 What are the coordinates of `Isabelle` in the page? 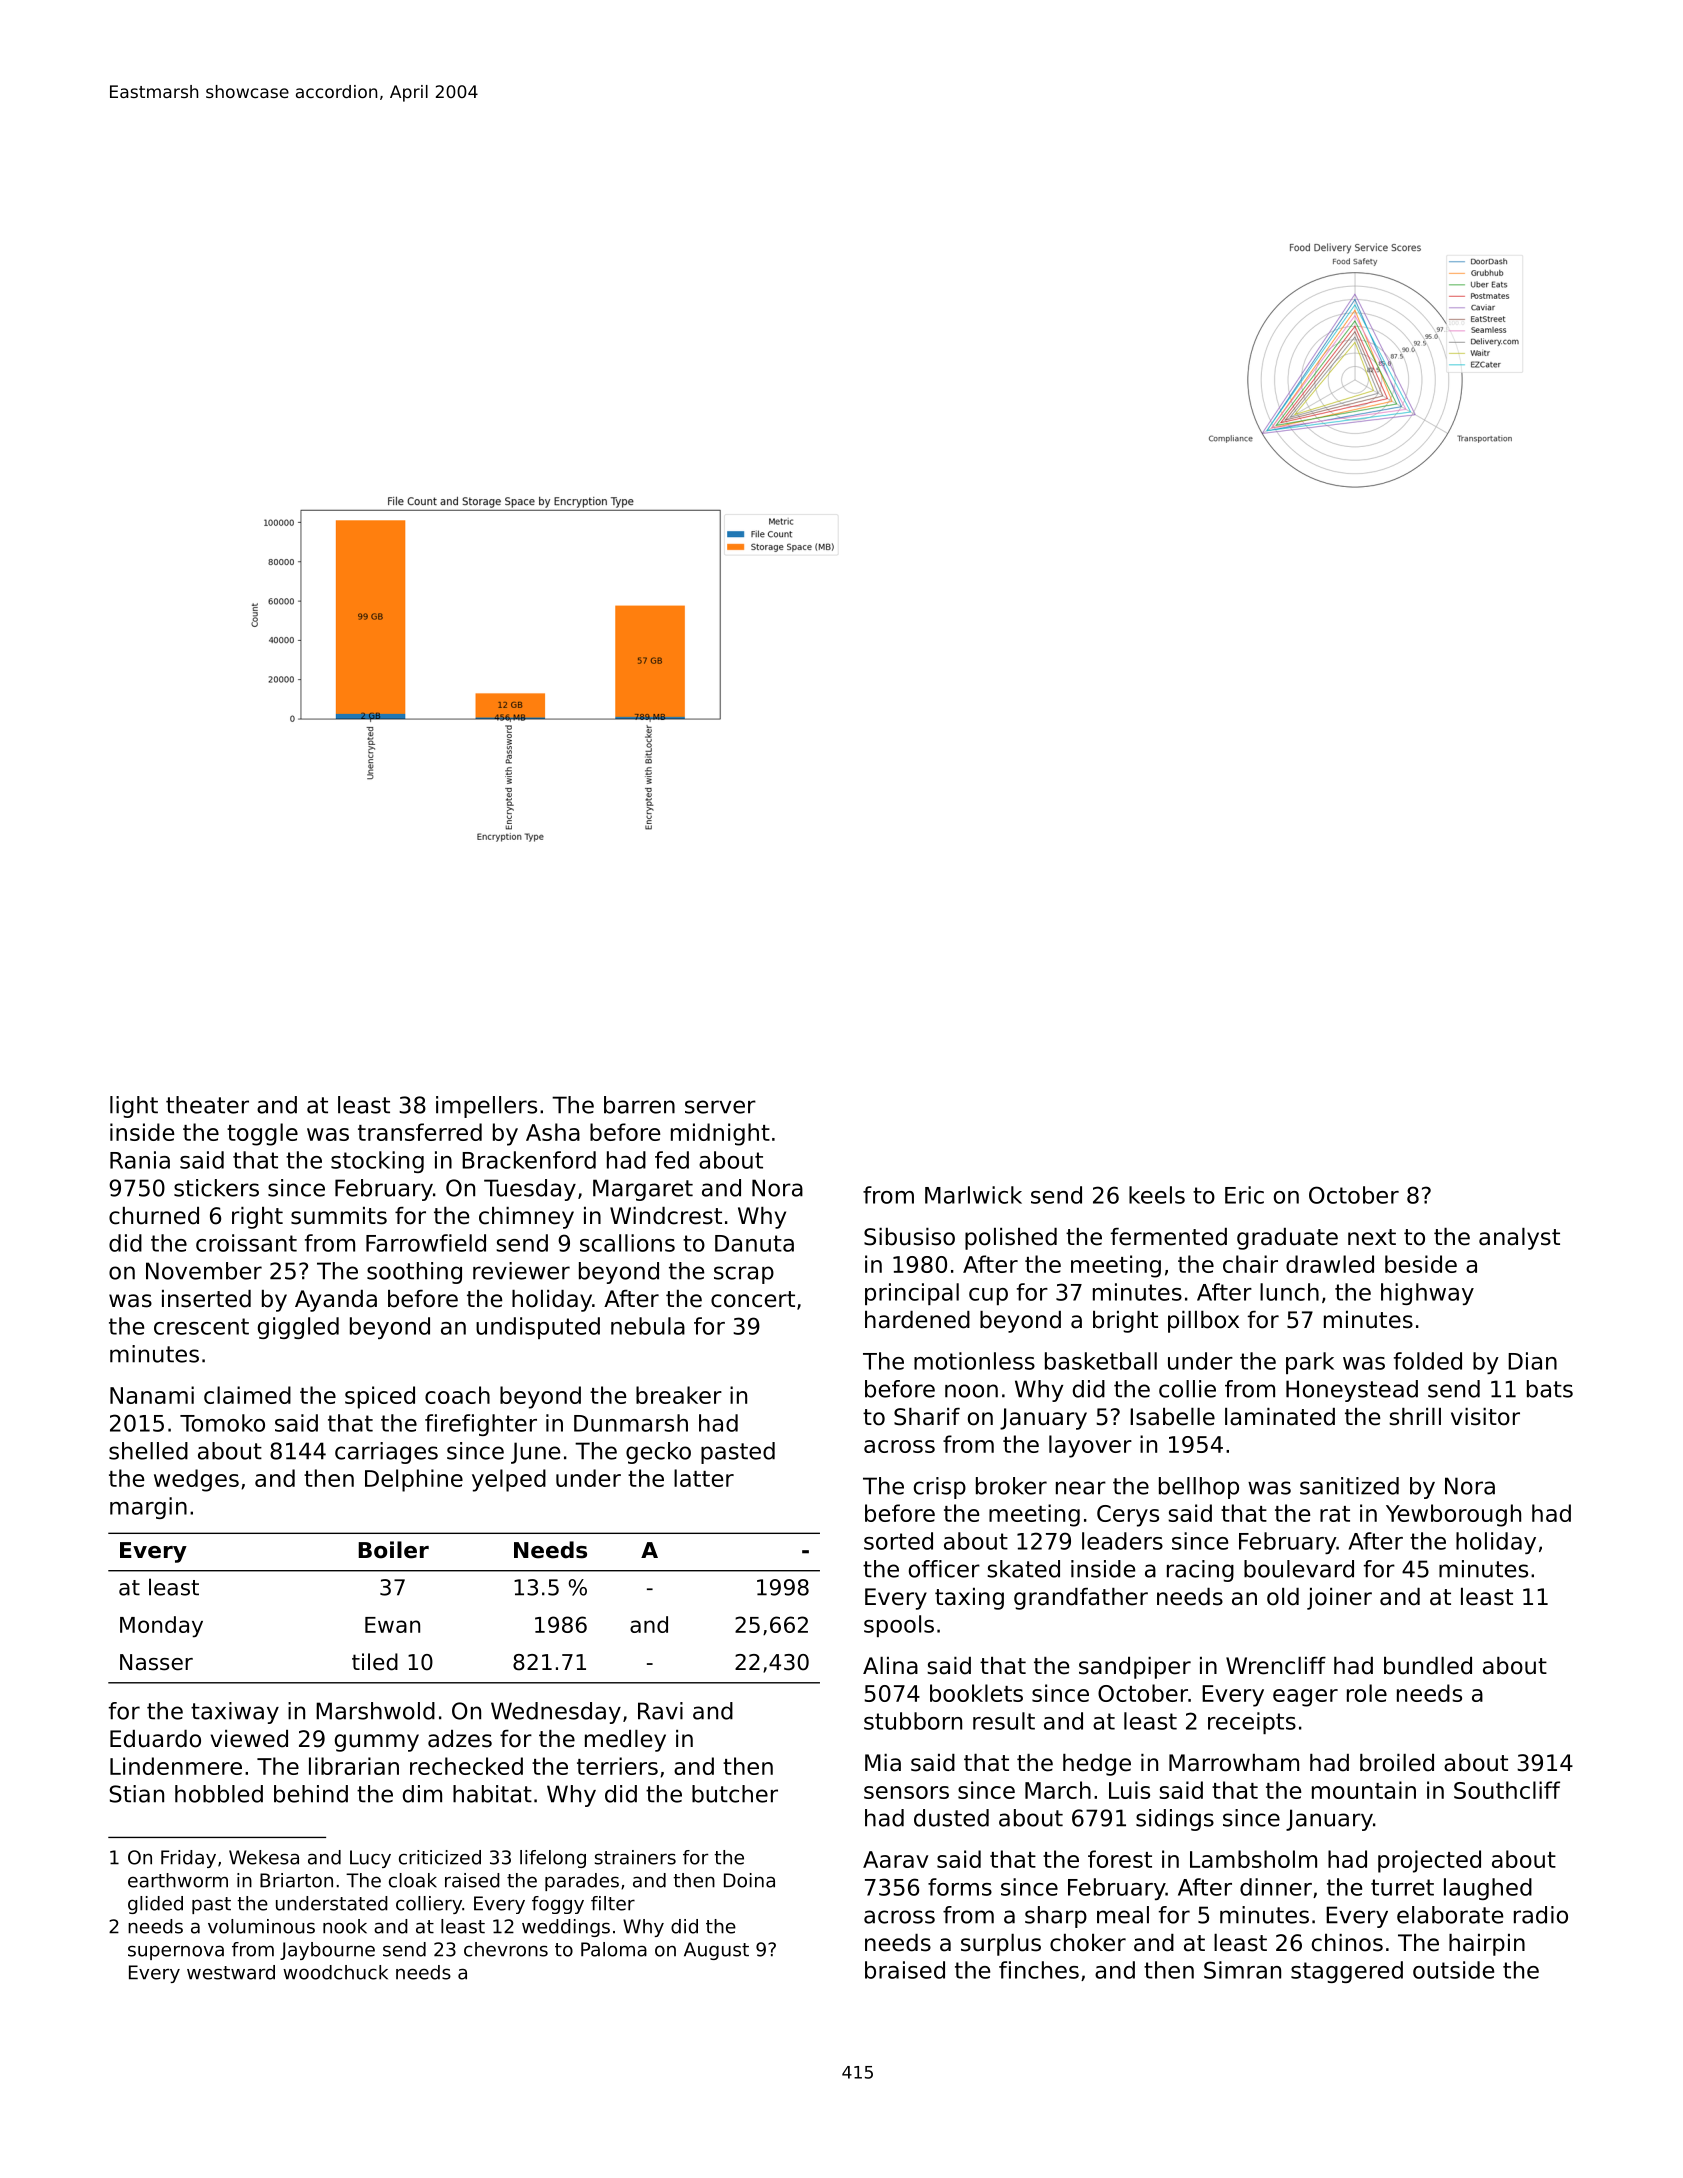 It's located at (1172, 1417).
